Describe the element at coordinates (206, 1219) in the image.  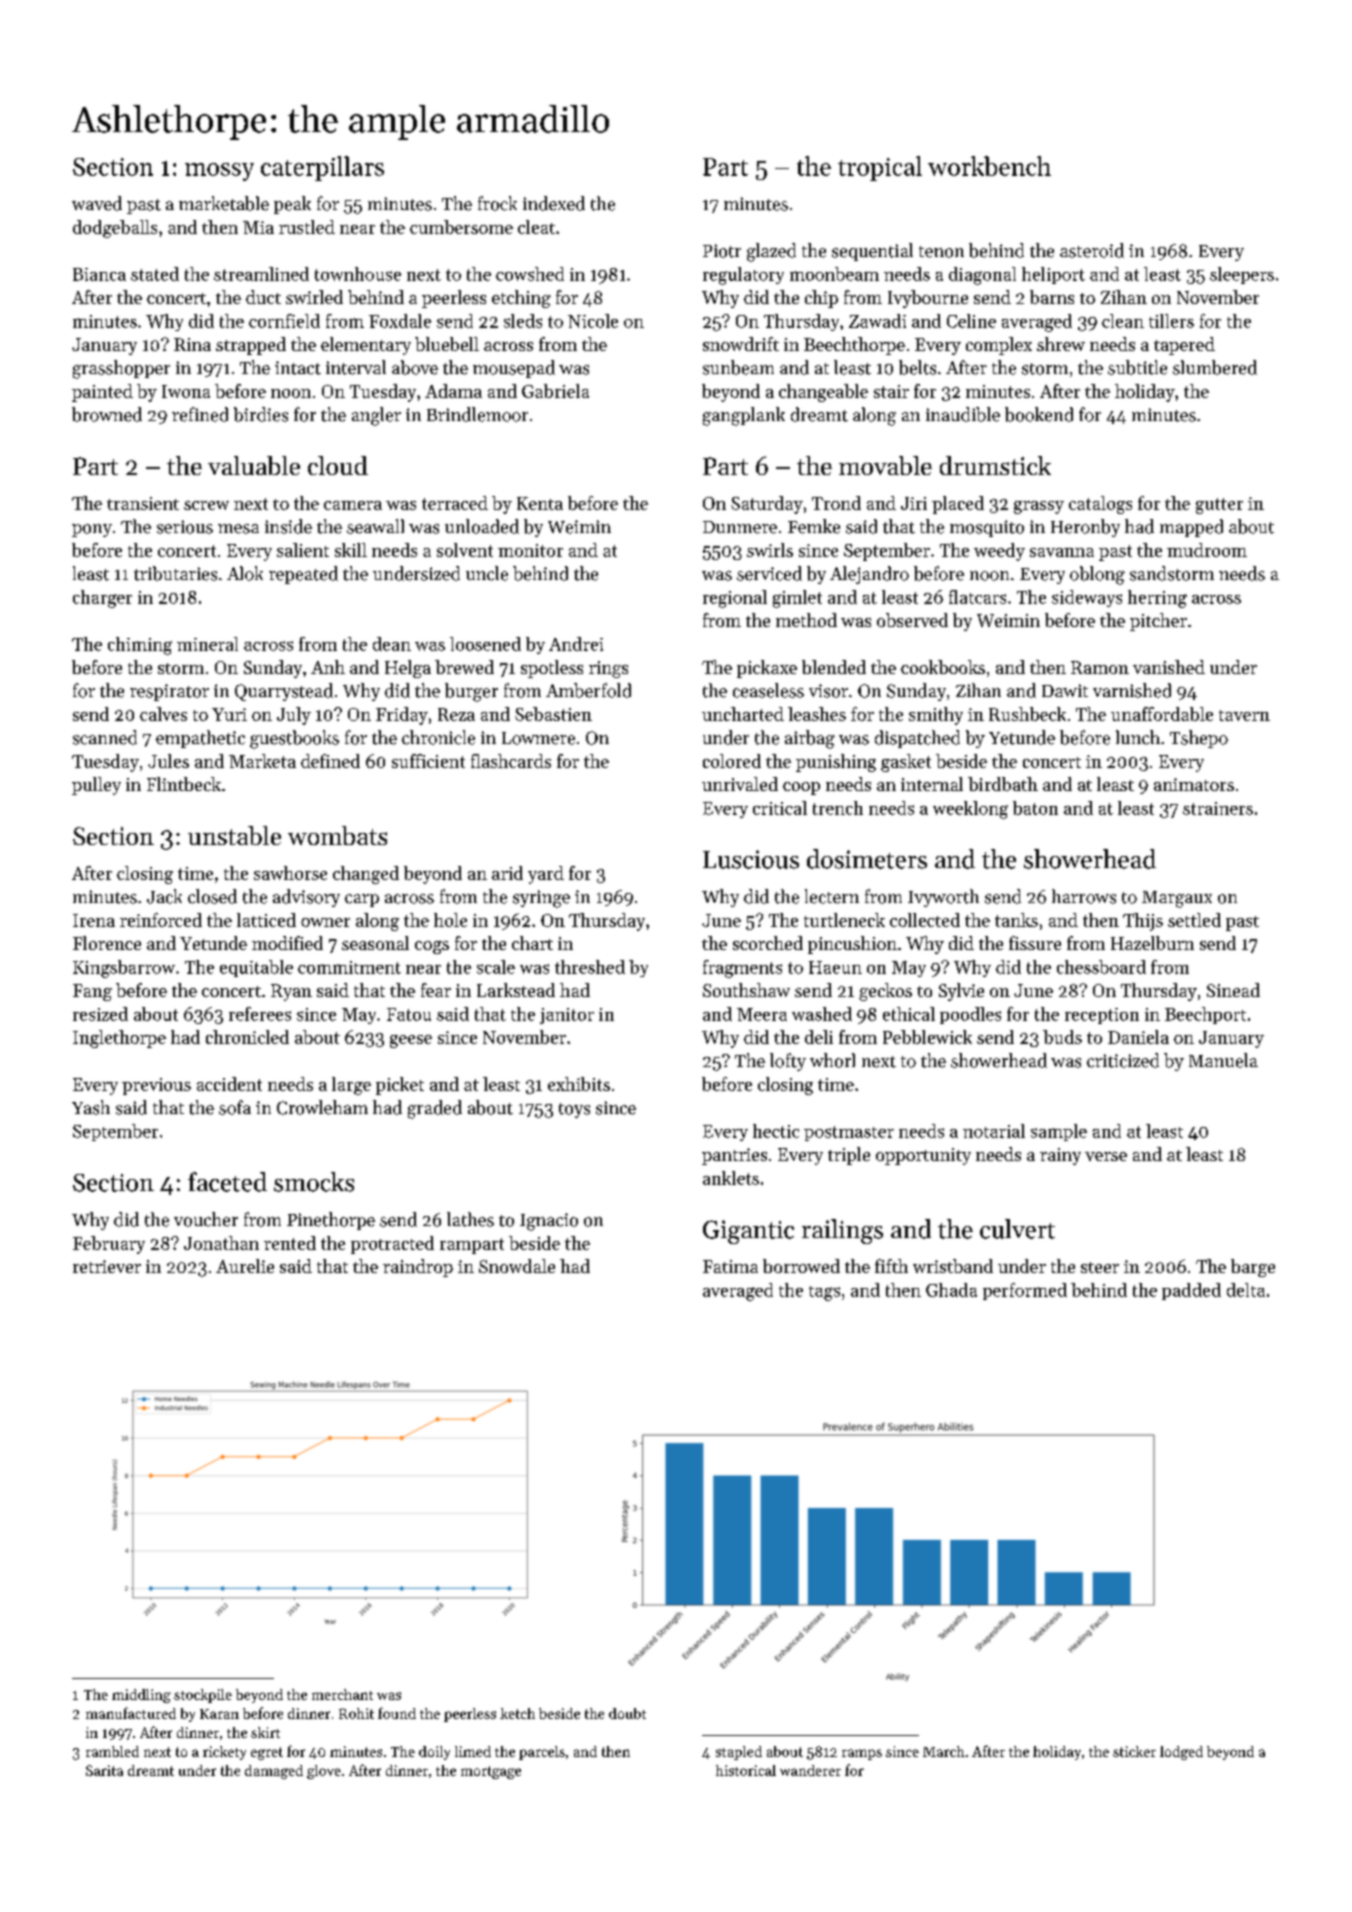
I see `voucher` at that location.
